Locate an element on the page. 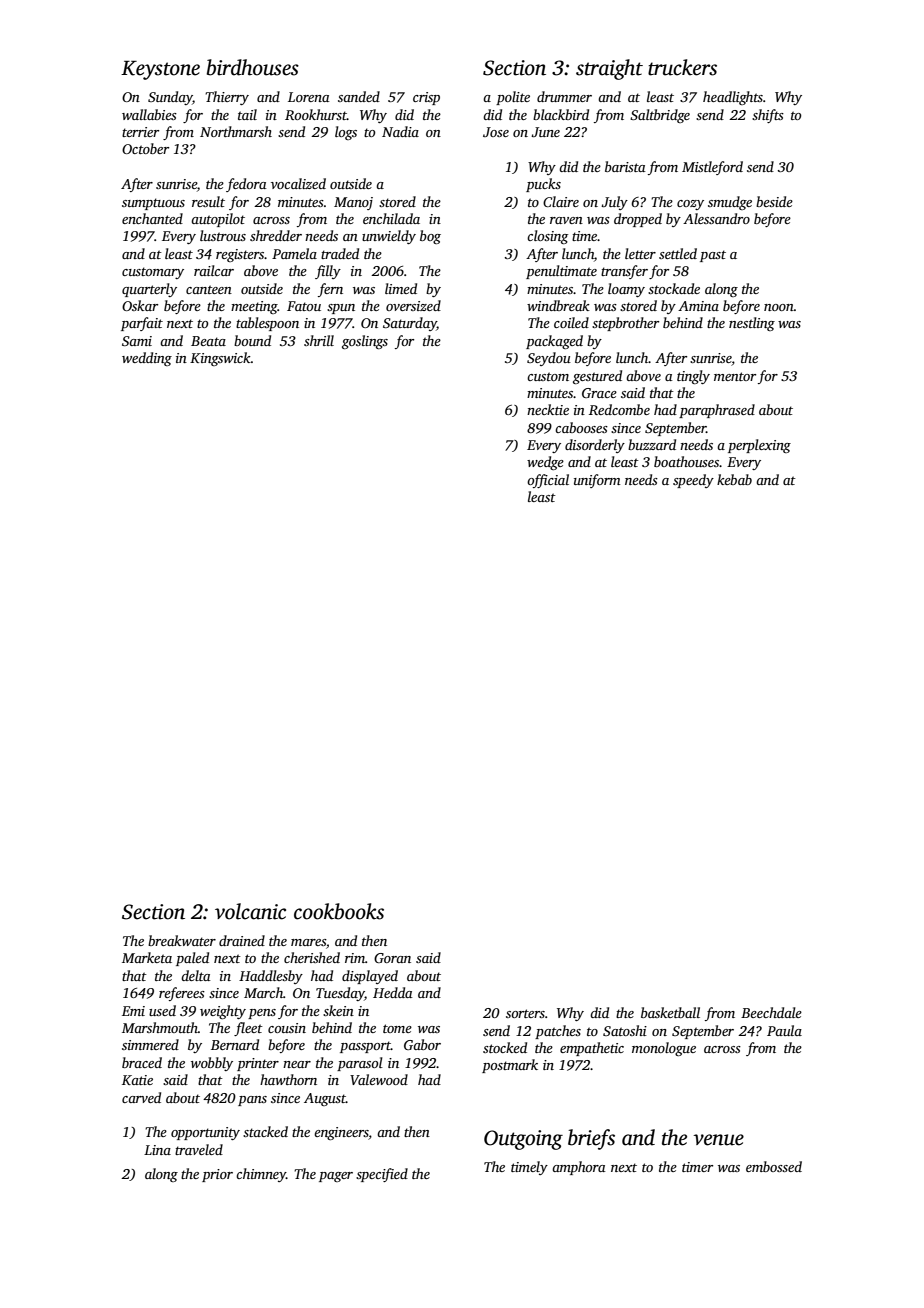 Image resolution: width=924 pixels, height=1308 pixels. Beechdale is located at coordinates (771, 1012).
